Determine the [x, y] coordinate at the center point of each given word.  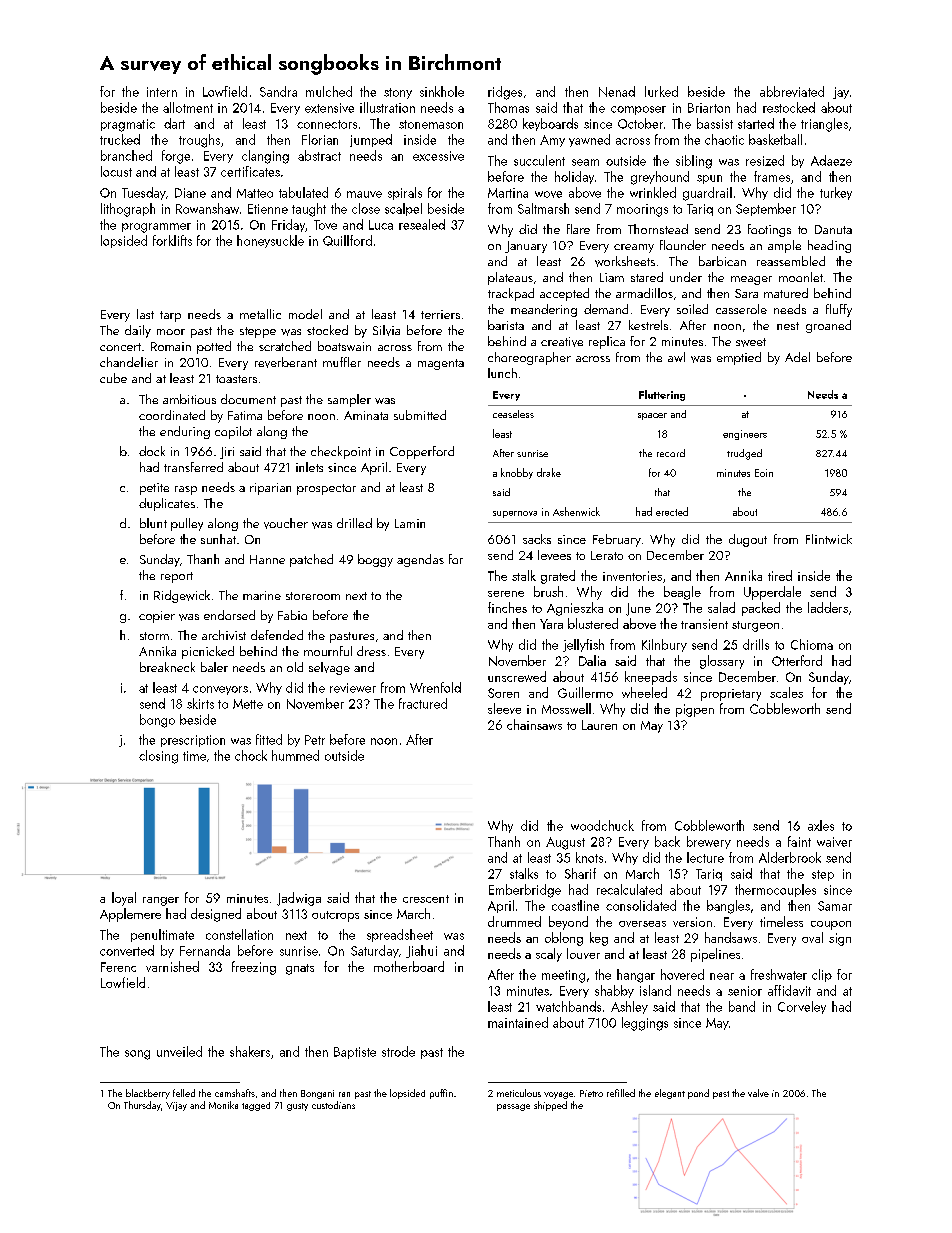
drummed [514, 921]
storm [154, 636]
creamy [634, 248]
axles [821, 825]
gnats [300, 969]
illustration [387, 107]
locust [116, 171]
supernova [515, 514]
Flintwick [829, 539]
